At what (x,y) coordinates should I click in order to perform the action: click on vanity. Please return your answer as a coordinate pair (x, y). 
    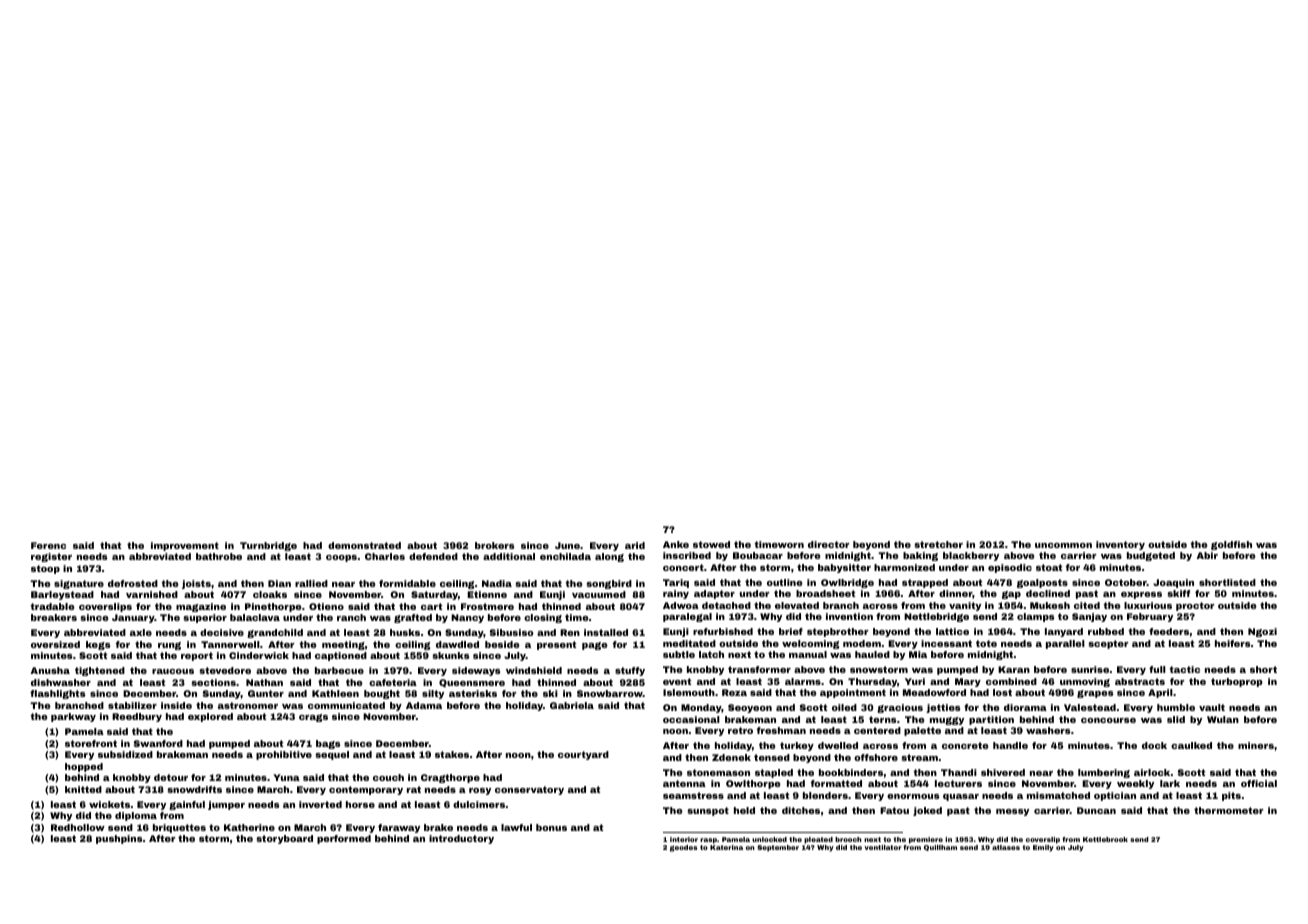
    Looking at the image, I should click on (965, 606).
